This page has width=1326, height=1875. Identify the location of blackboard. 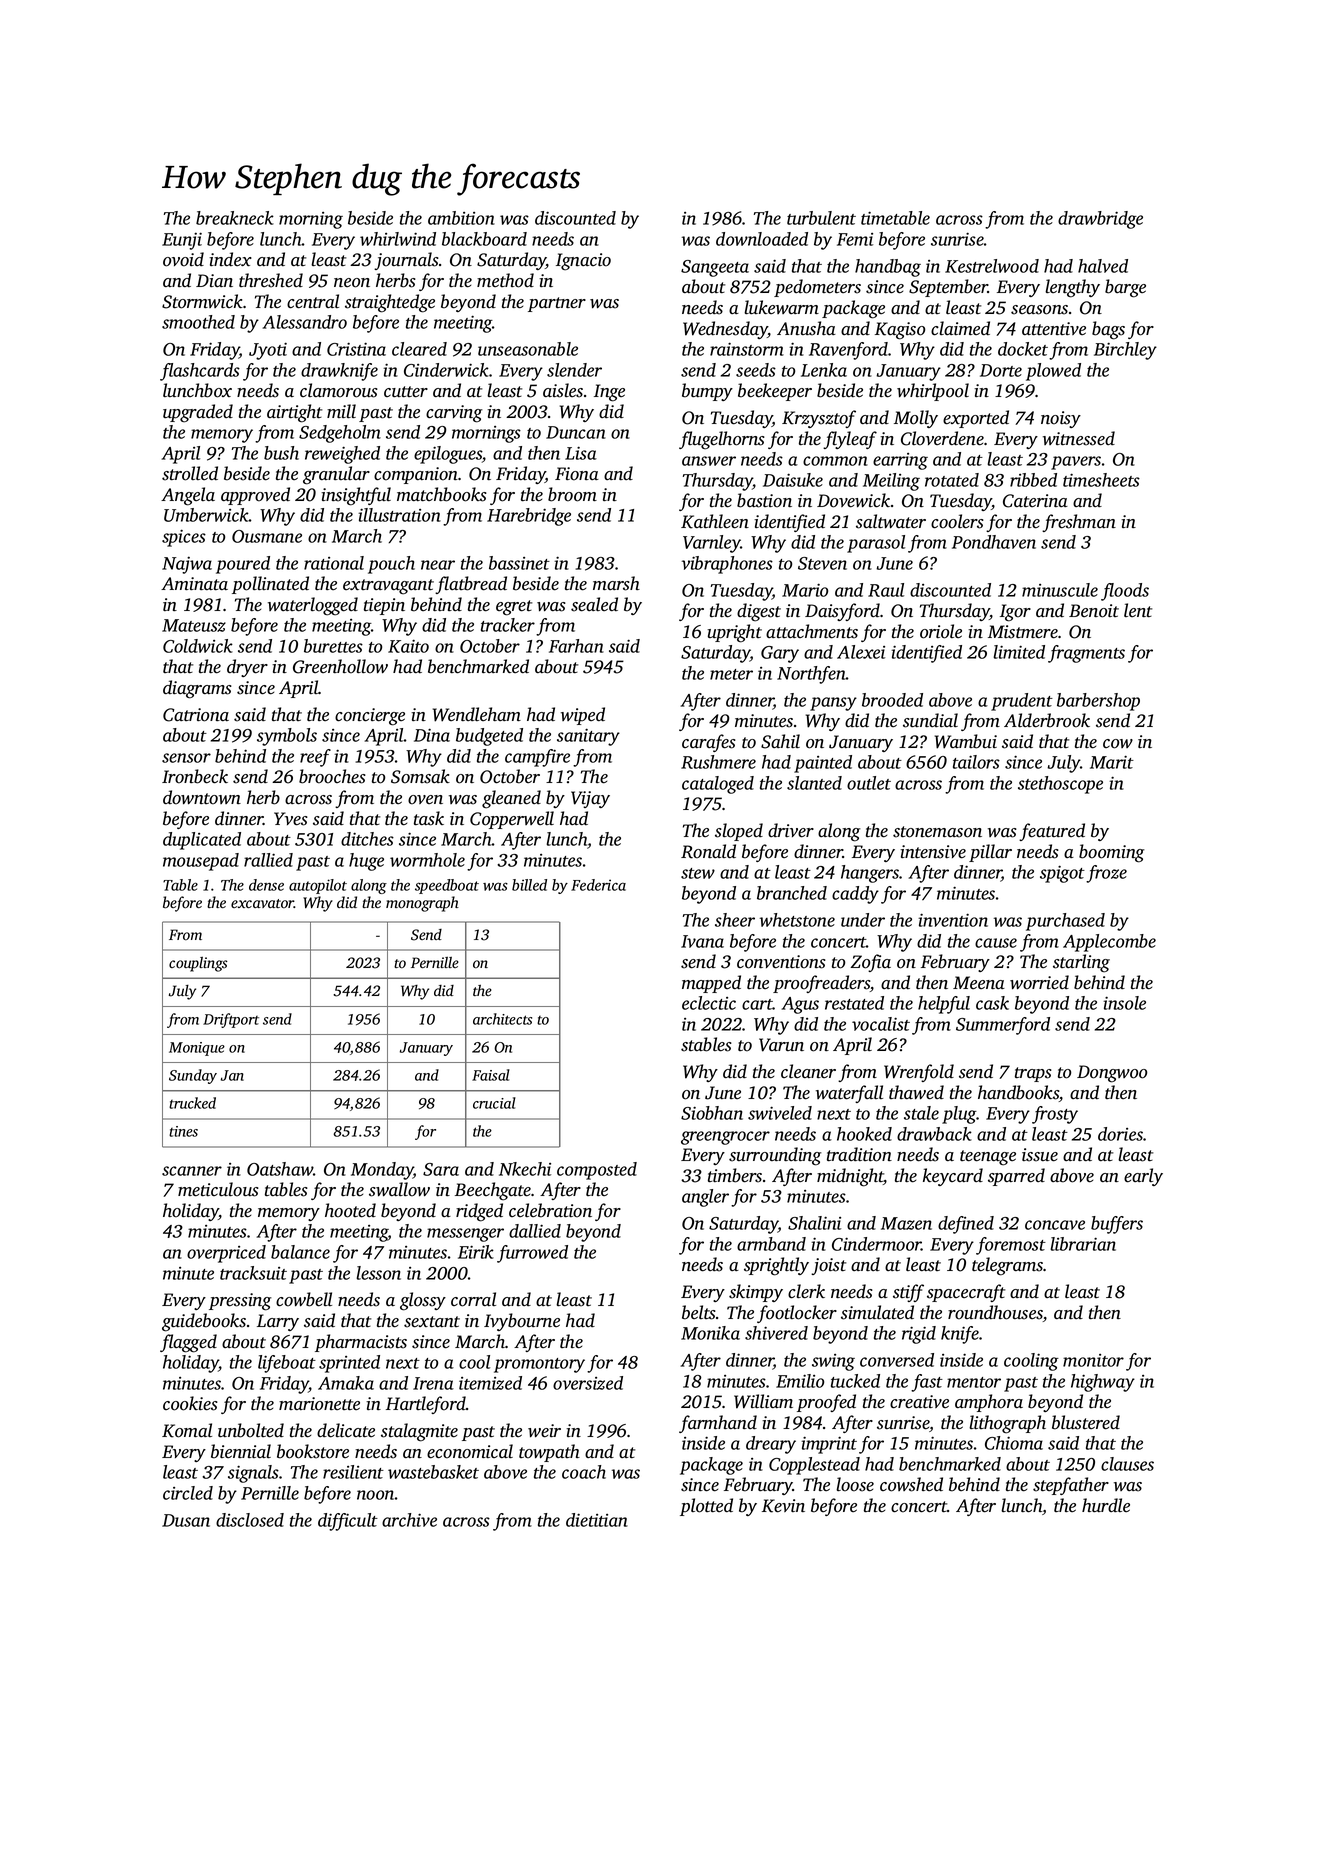
(484, 239).
